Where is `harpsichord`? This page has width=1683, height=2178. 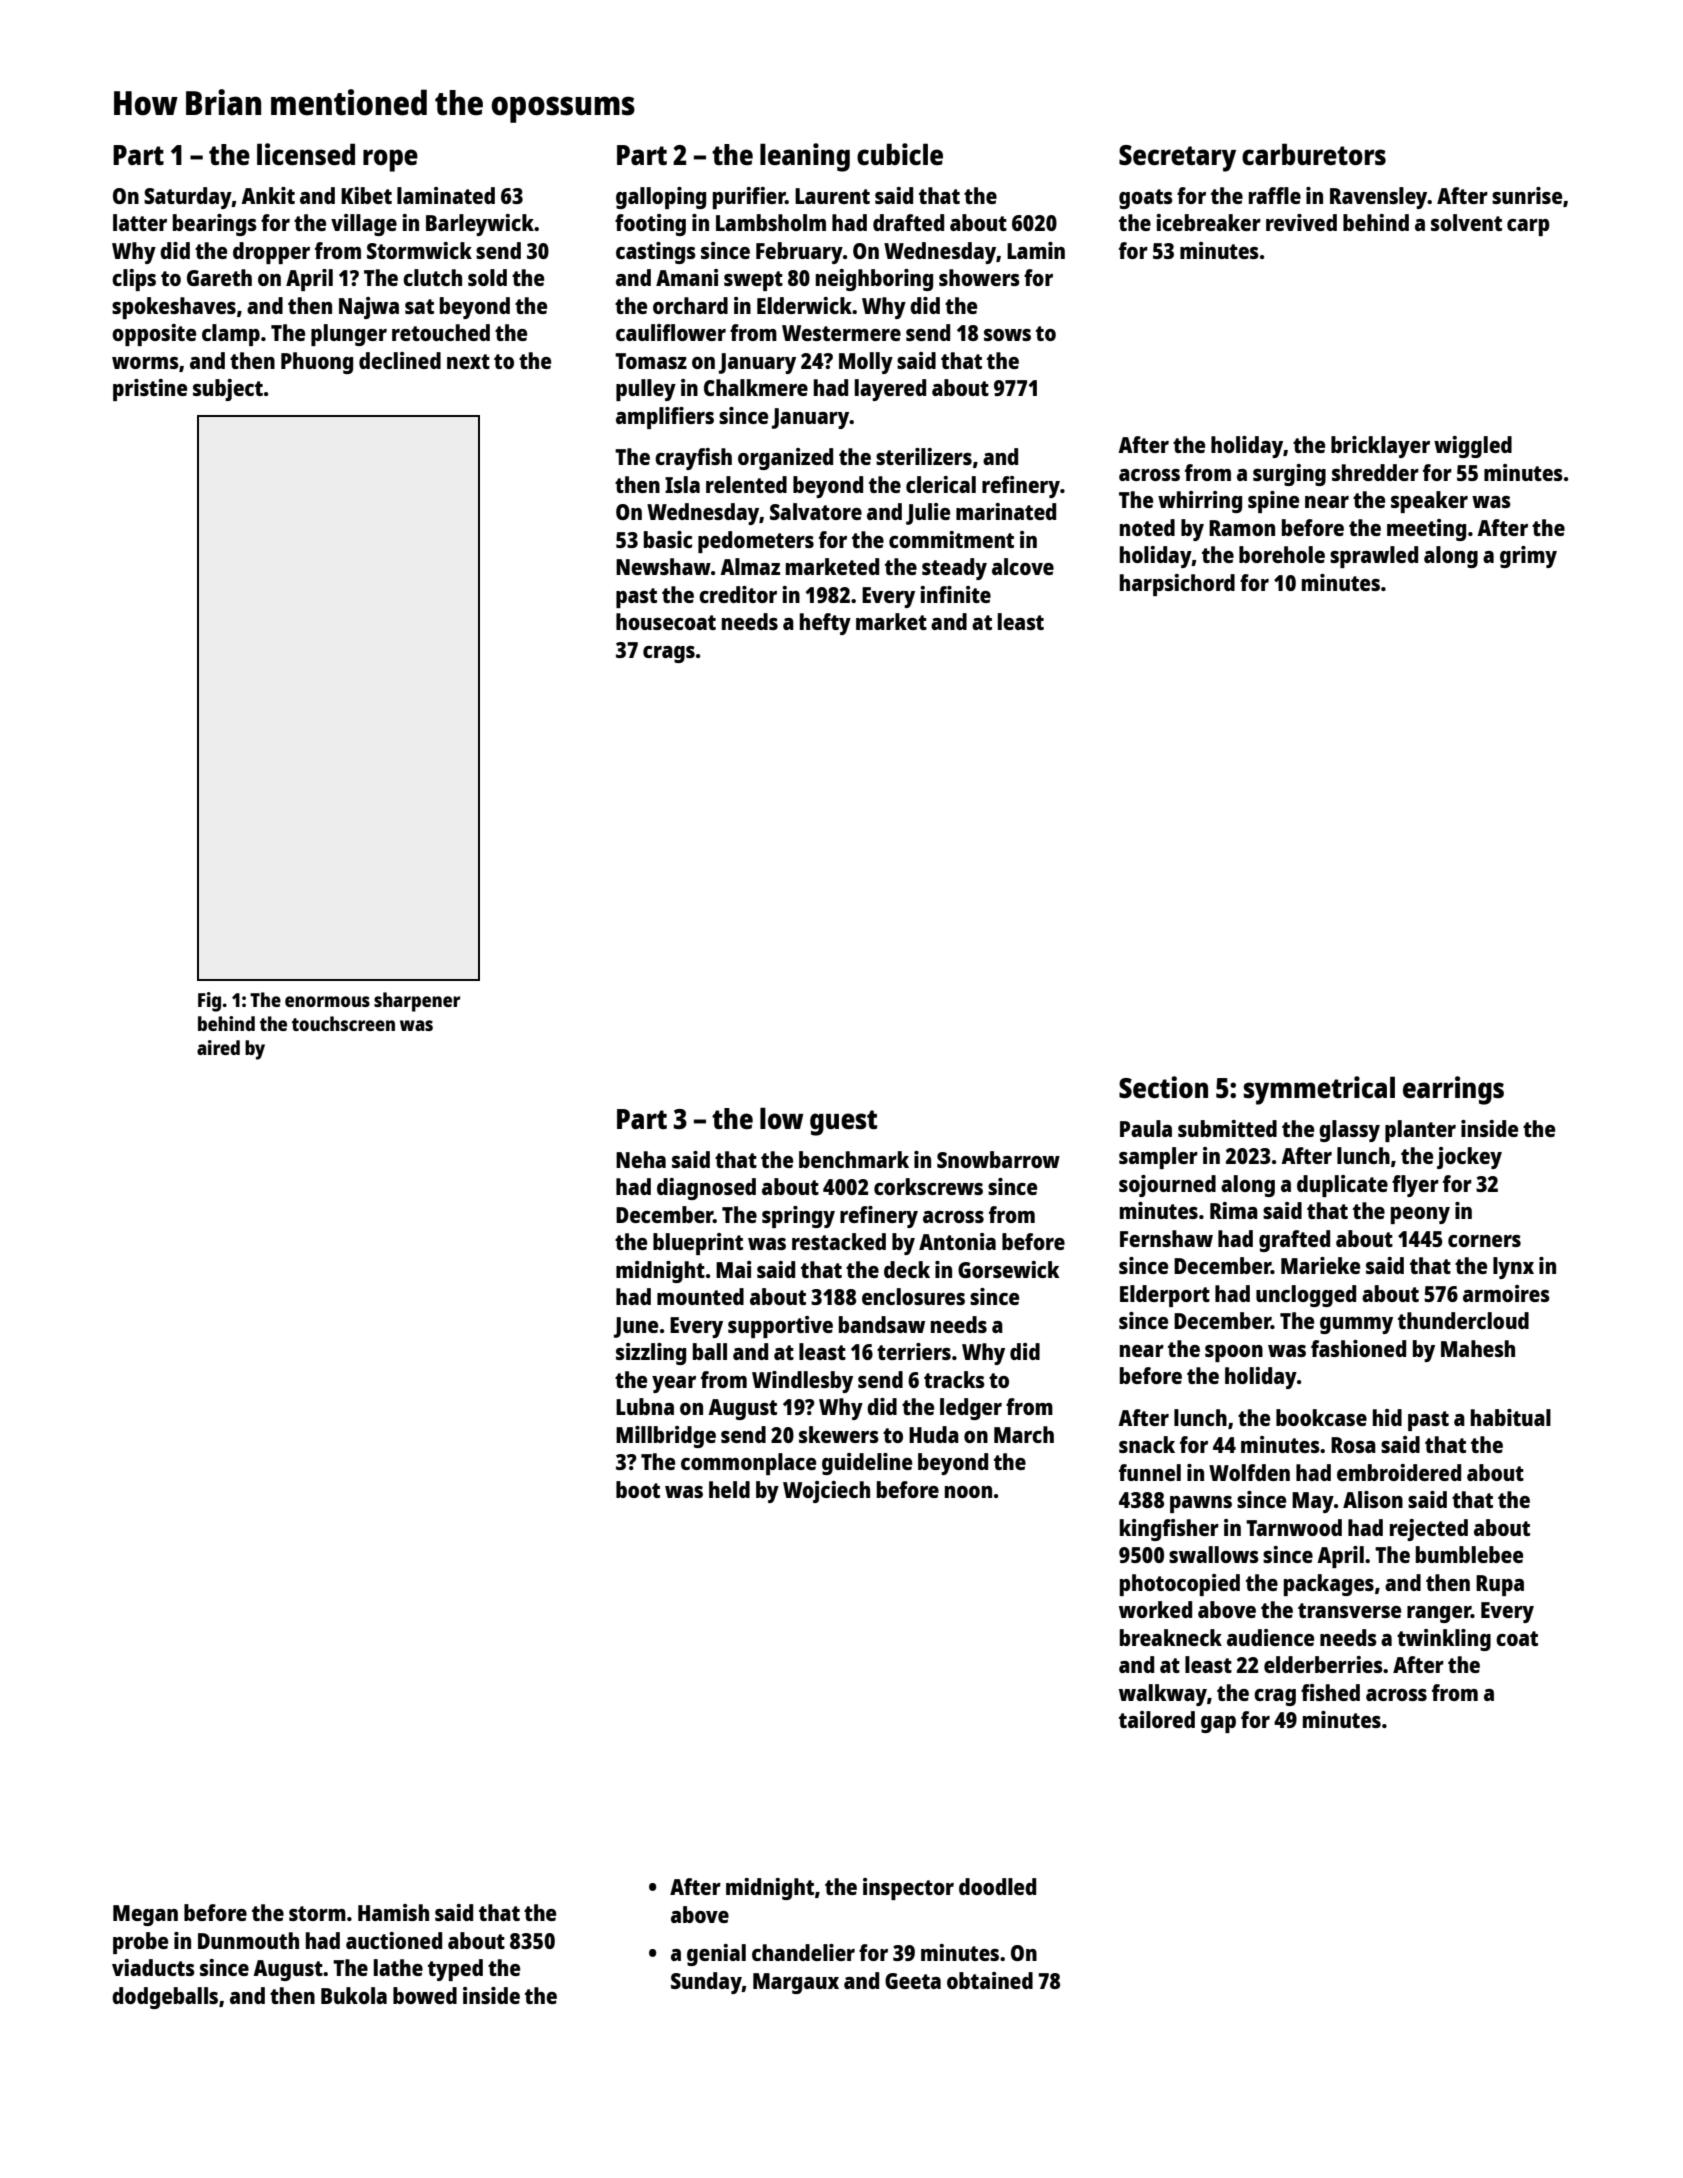
harpsichord is located at coordinates (1177, 585).
